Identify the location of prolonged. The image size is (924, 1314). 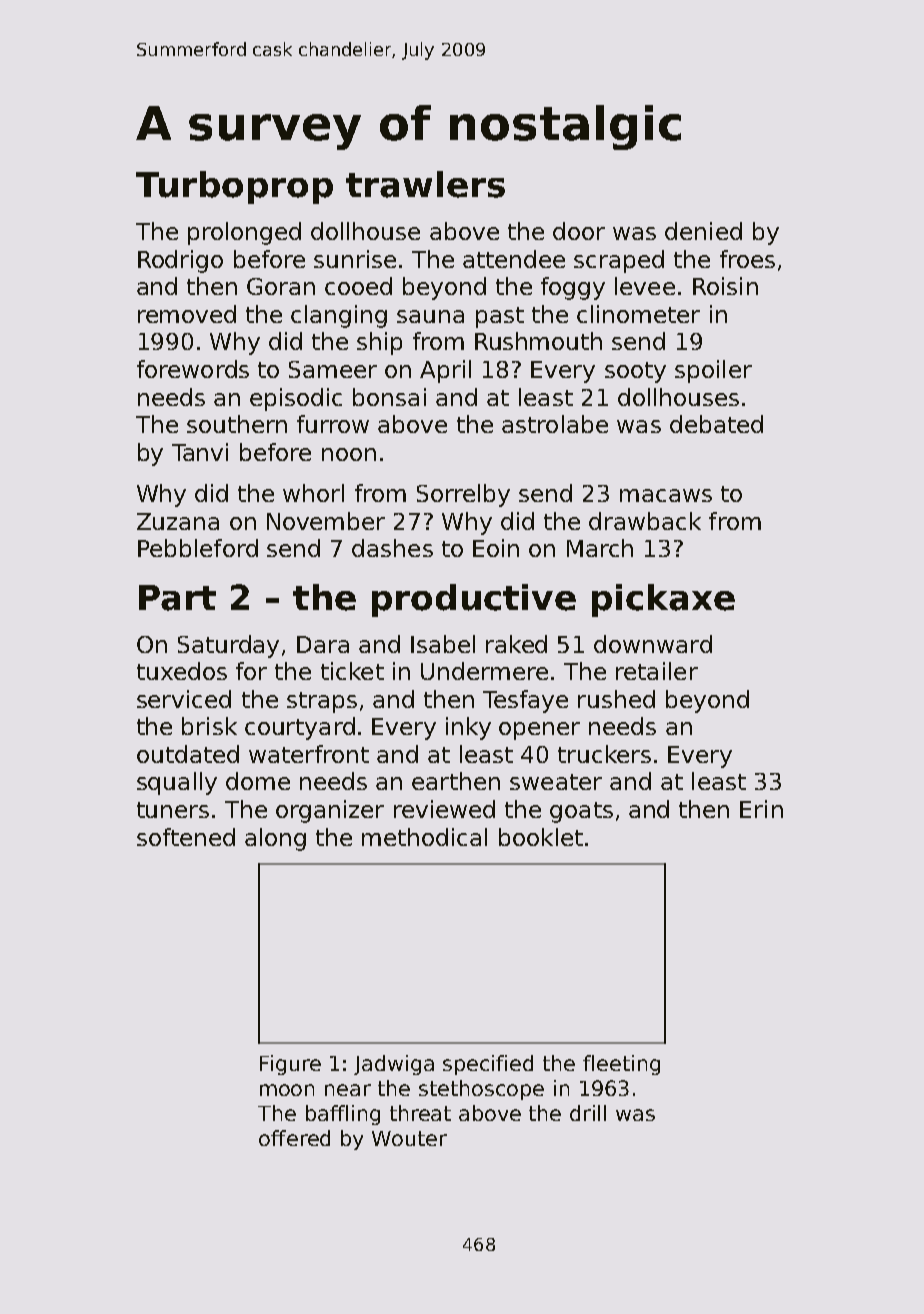
(244, 233).
